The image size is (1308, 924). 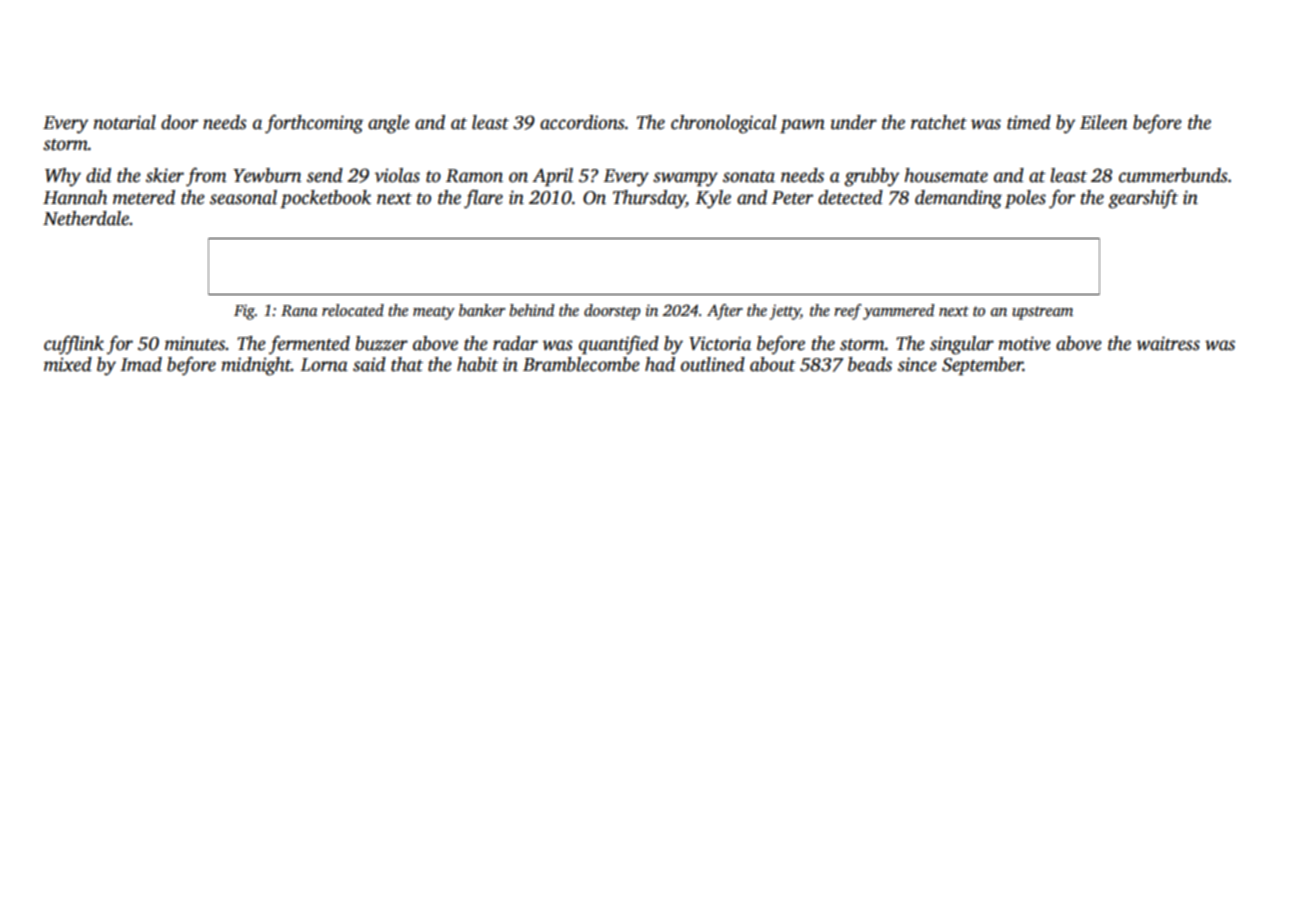 I want to click on accordions, so click(x=582, y=122).
